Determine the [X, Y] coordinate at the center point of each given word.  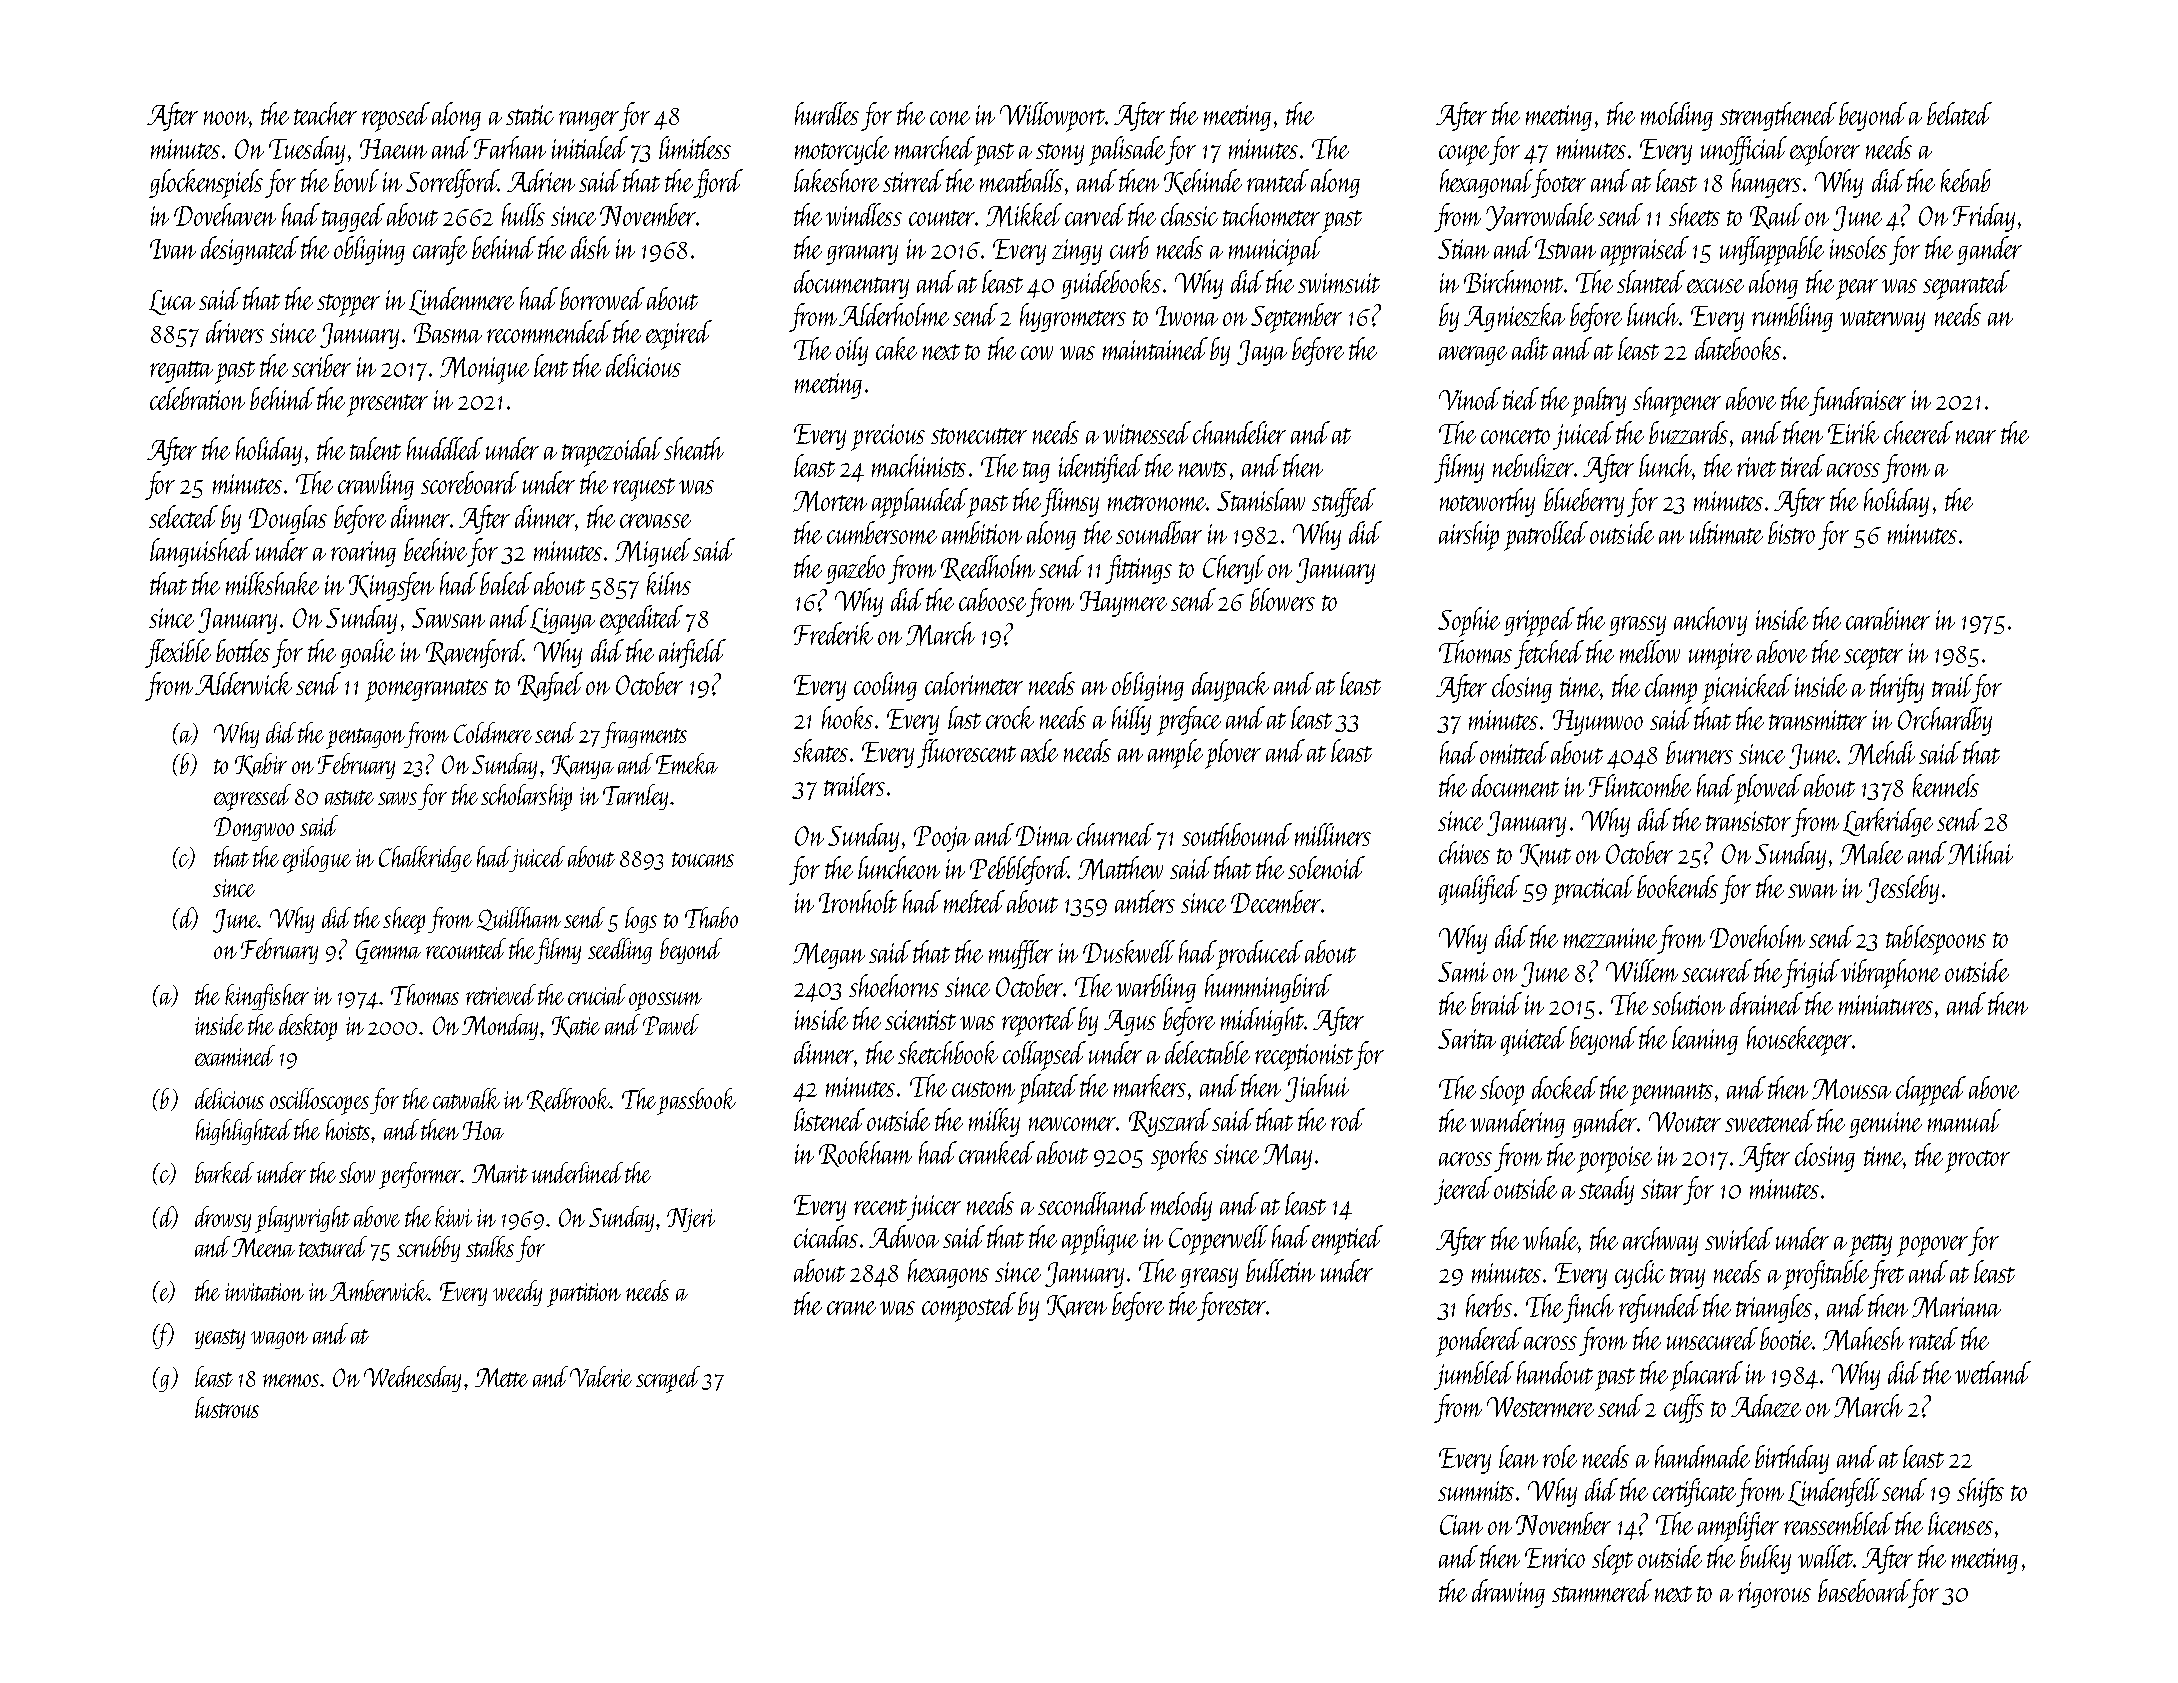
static [530, 115]
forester [1231, 1306]
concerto [1515, 436]
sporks [1179, 1156]
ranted [1278, 180]
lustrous [227, 1407]
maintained [1155, 348]
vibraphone [1890, 974]
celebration [197, 398]
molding [1677, 116]
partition [584, 1295]
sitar [1662, 1189]
